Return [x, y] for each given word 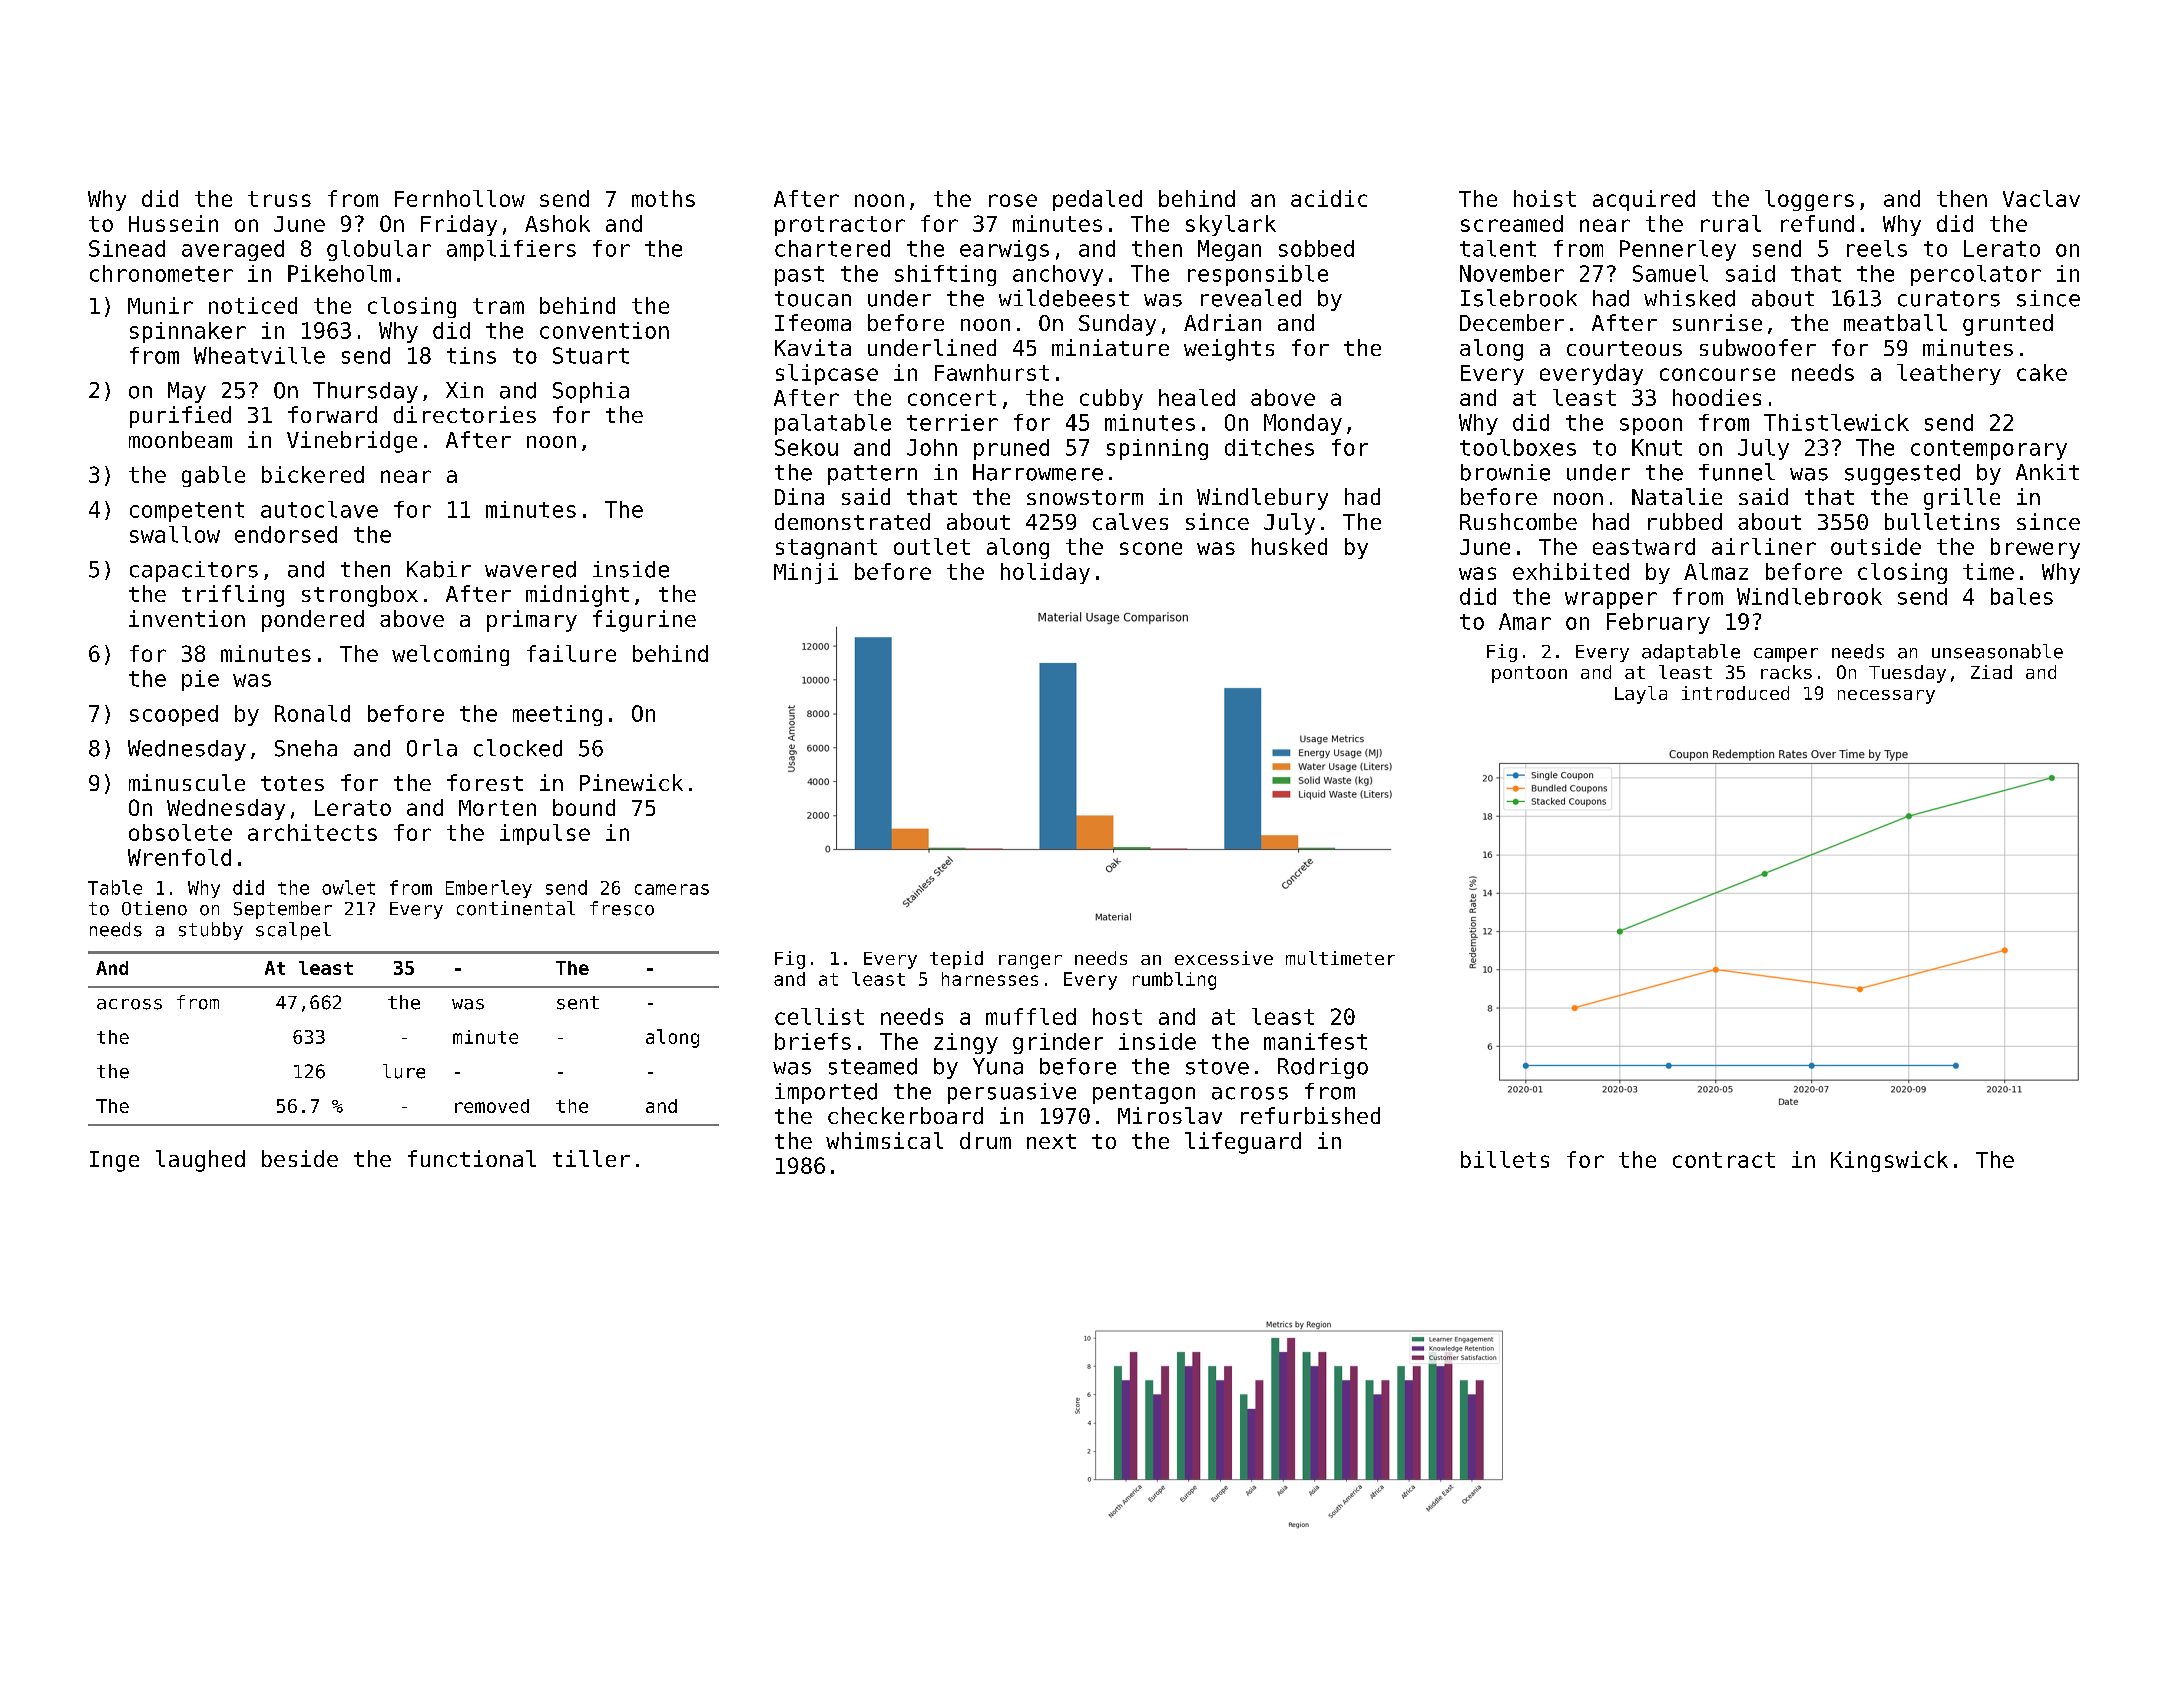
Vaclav [2041, 198]
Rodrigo [1323, 1068]
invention [187, 618]
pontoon [1529, 674]
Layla [1641, 695]
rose [1013, 200]
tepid [956, 960]
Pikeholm [339, 273]
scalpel [293, 931]
